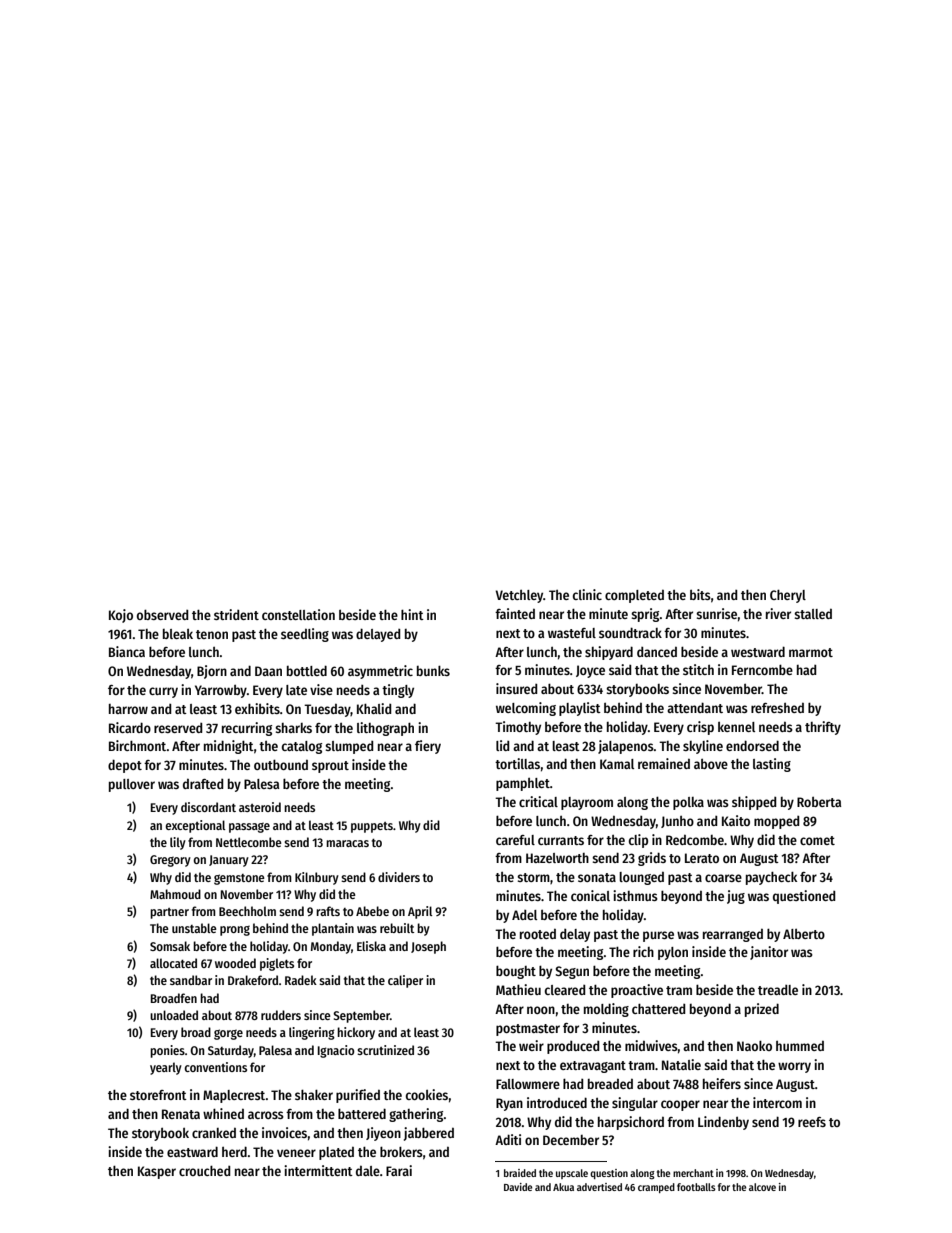 The image size is (952, 1233). I want to click on prized, so click(762, 1010).
